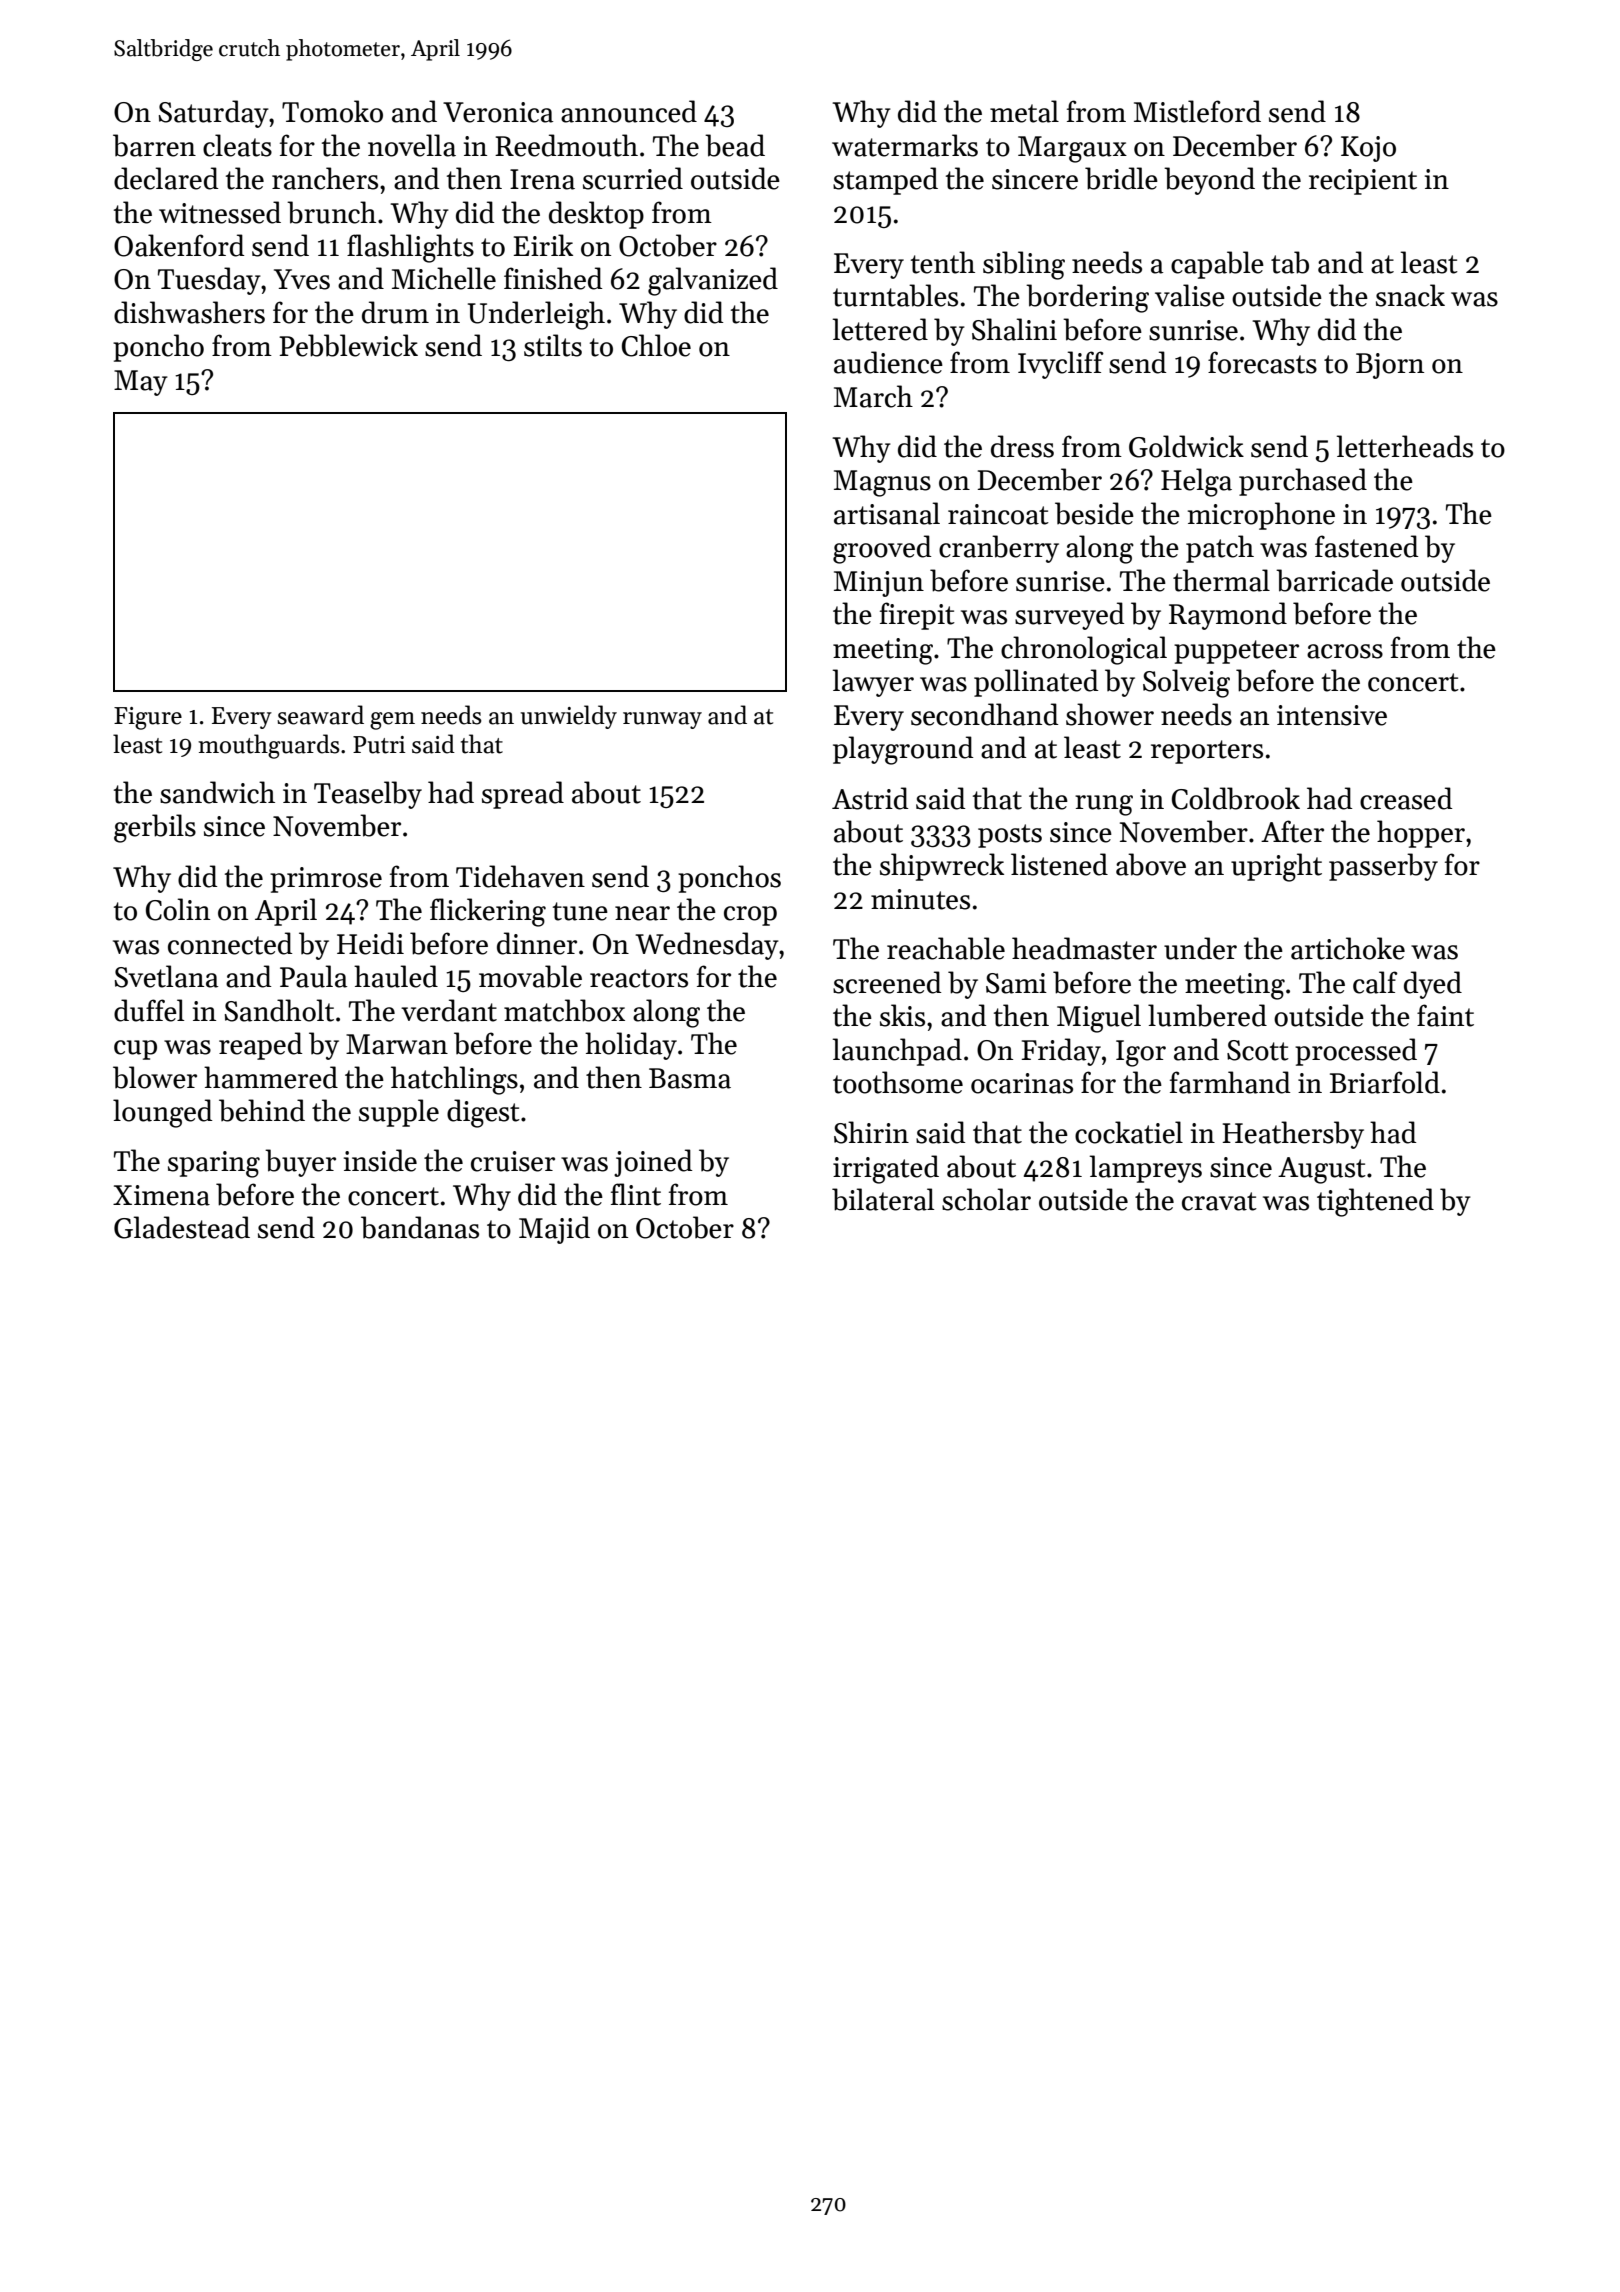  What do you see at coordinates (1024, 111) in the screenshot?
I see `metal` at bounding box center [1024, 111].
